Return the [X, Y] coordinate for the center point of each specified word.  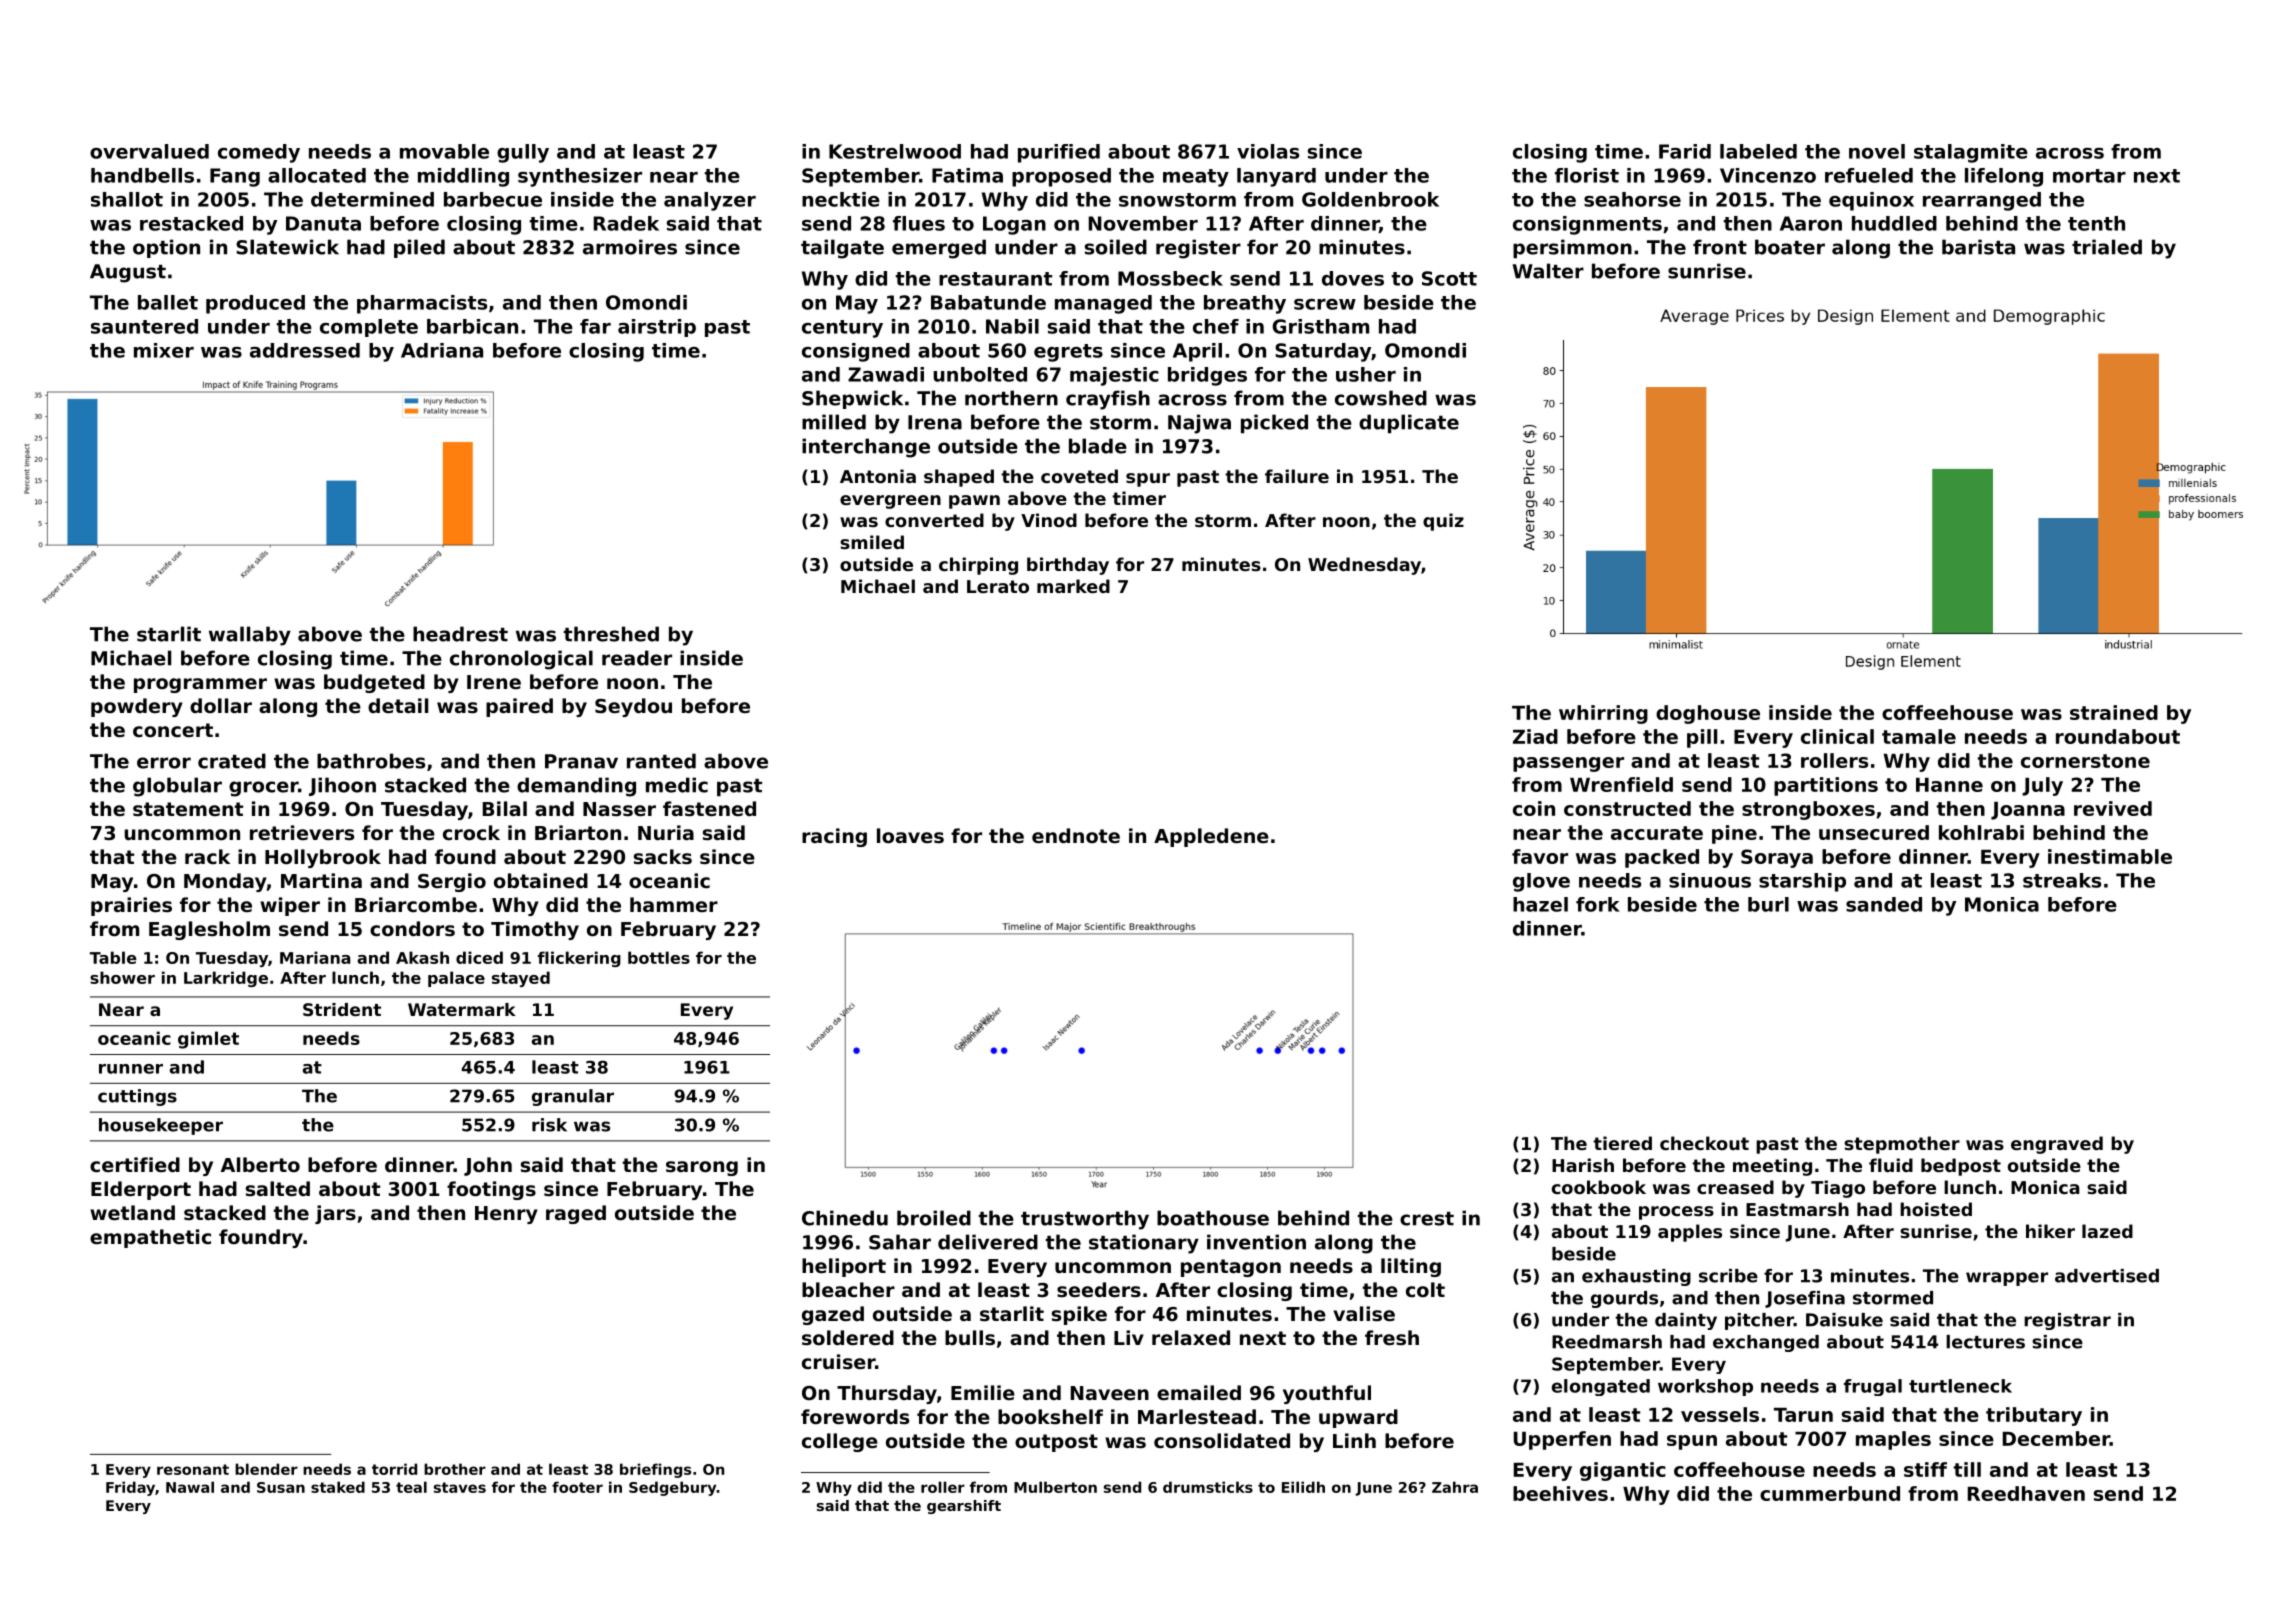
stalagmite [1971, 153]
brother [455, 1469]
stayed [521, 979]
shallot [127, 199]
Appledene [1211, 837]
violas [1268, 151]
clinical [1837, 736]
